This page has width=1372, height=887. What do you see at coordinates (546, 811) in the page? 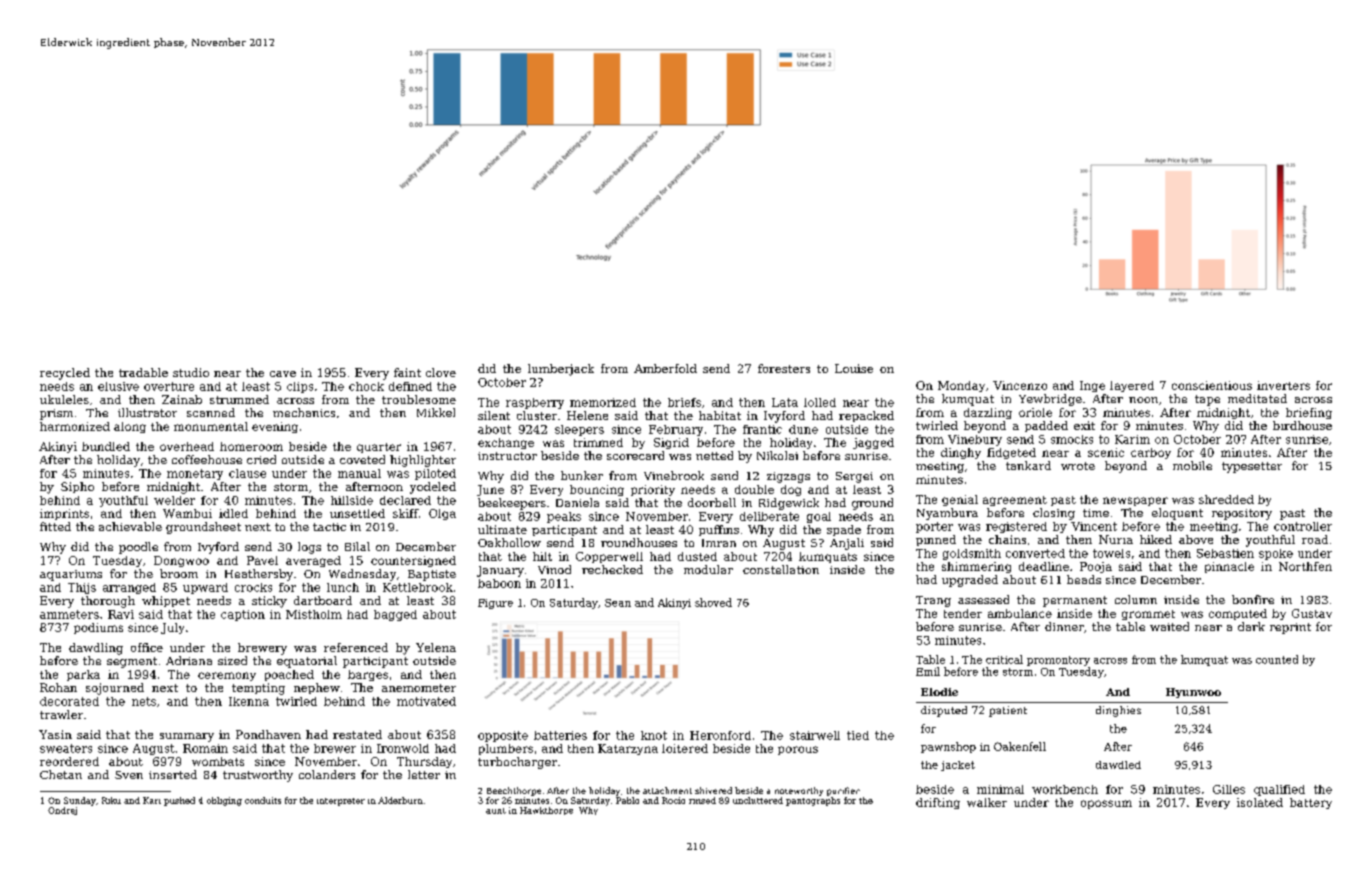
I see `Hawkthorpe` at bounding box center [546, 811].
